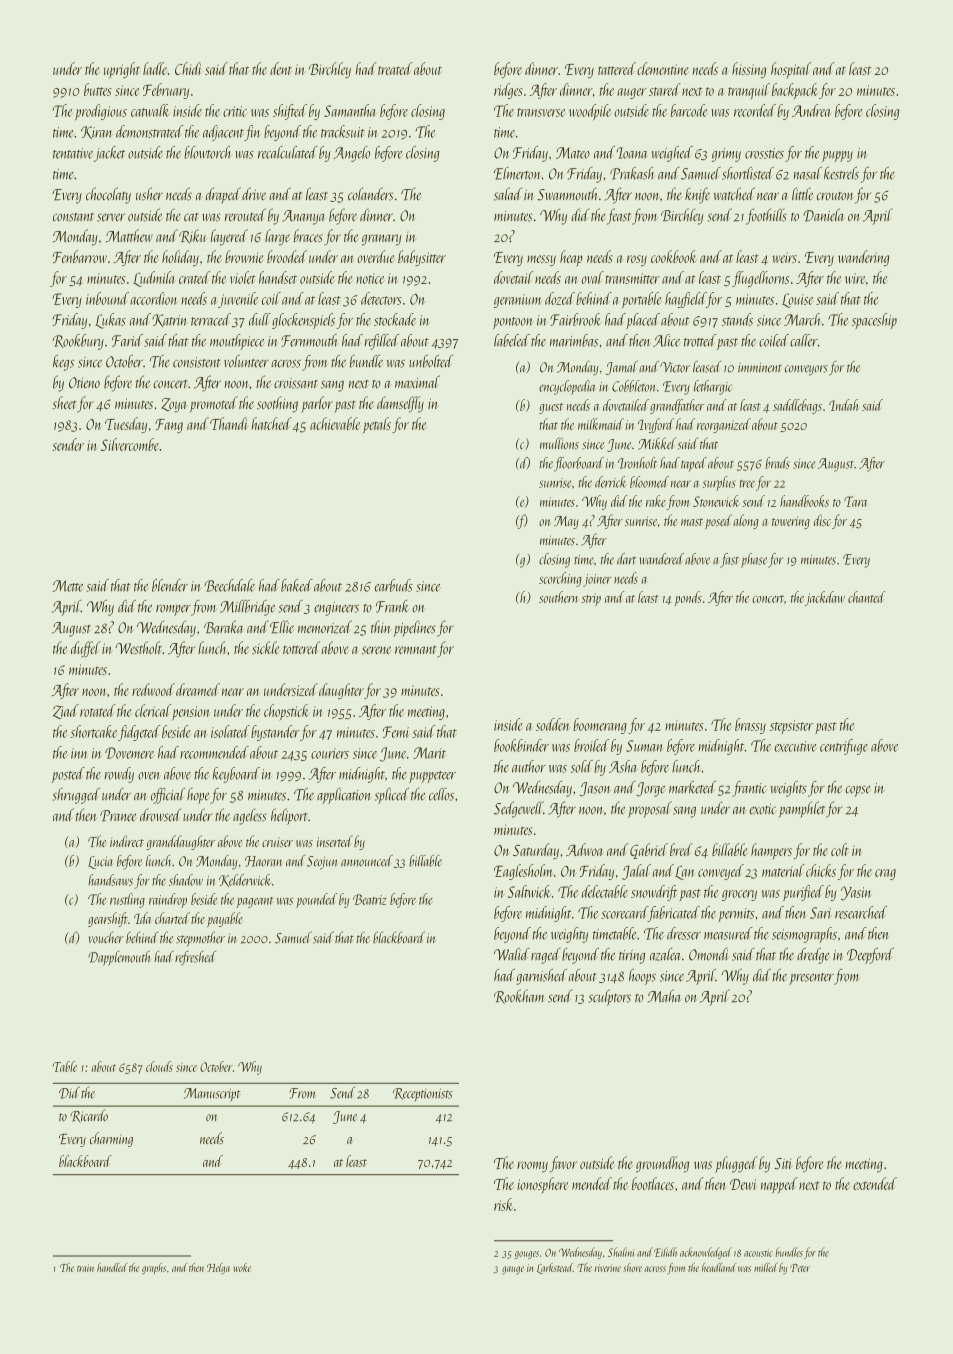  I want to click on crouton, so click(835, 196).
